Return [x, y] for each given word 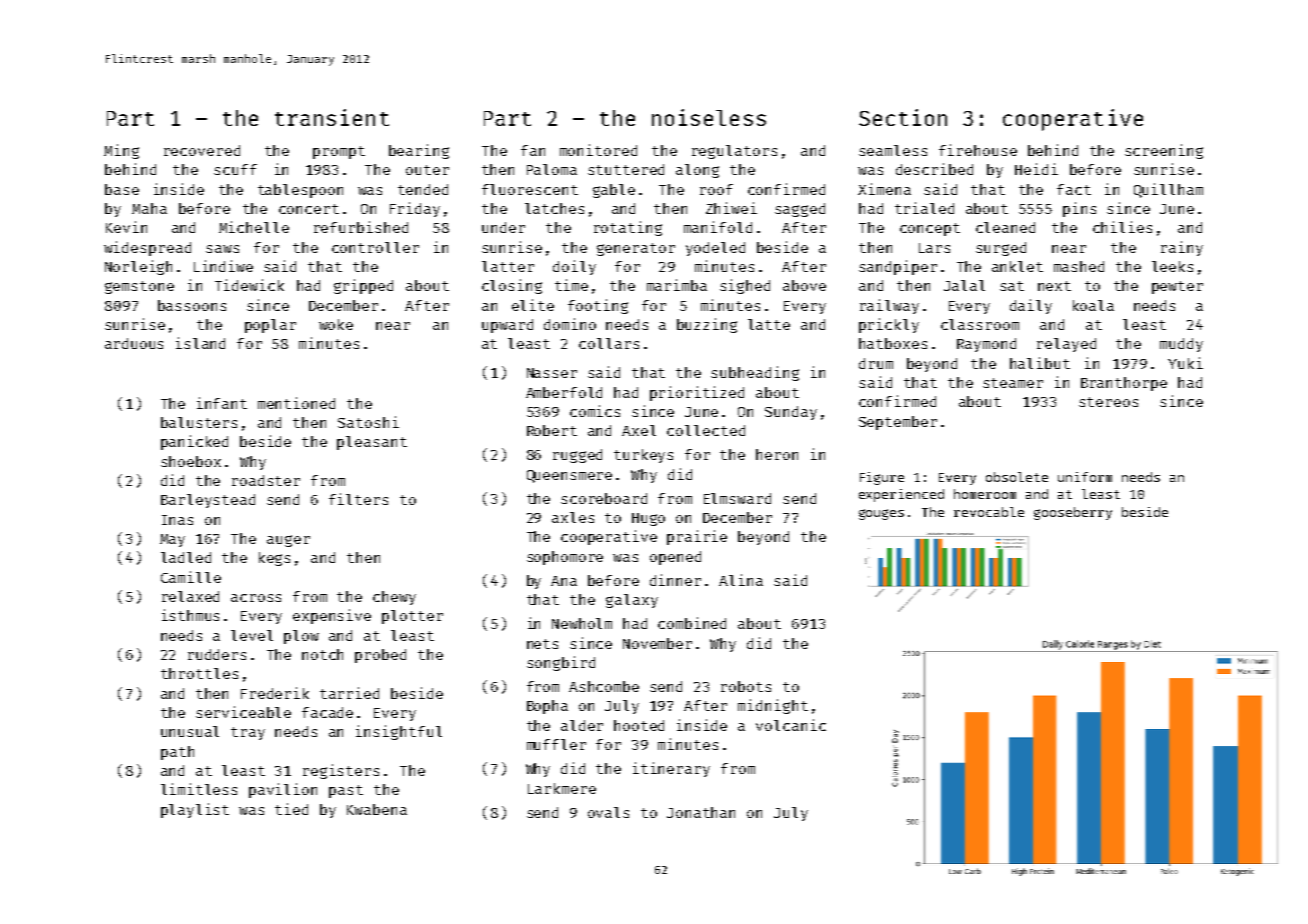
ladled [186, 557]
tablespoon [300, 191]
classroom [980, 324]
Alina [741, 580]
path [177, 753]
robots [746, 686]
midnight [773, 706]
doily [574, 267]
